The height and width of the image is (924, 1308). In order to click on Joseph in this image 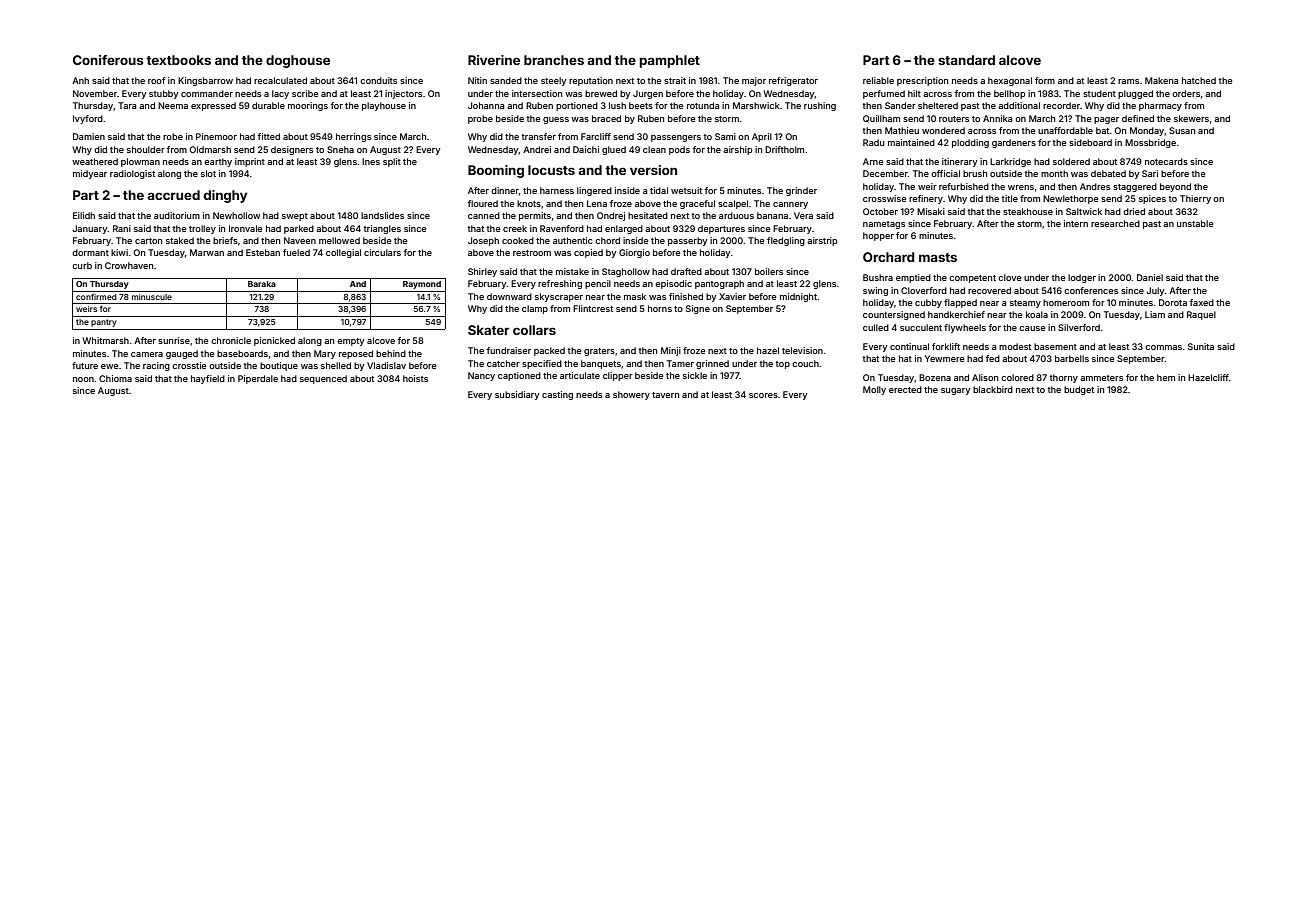, I will do `click(483, 241)`.
